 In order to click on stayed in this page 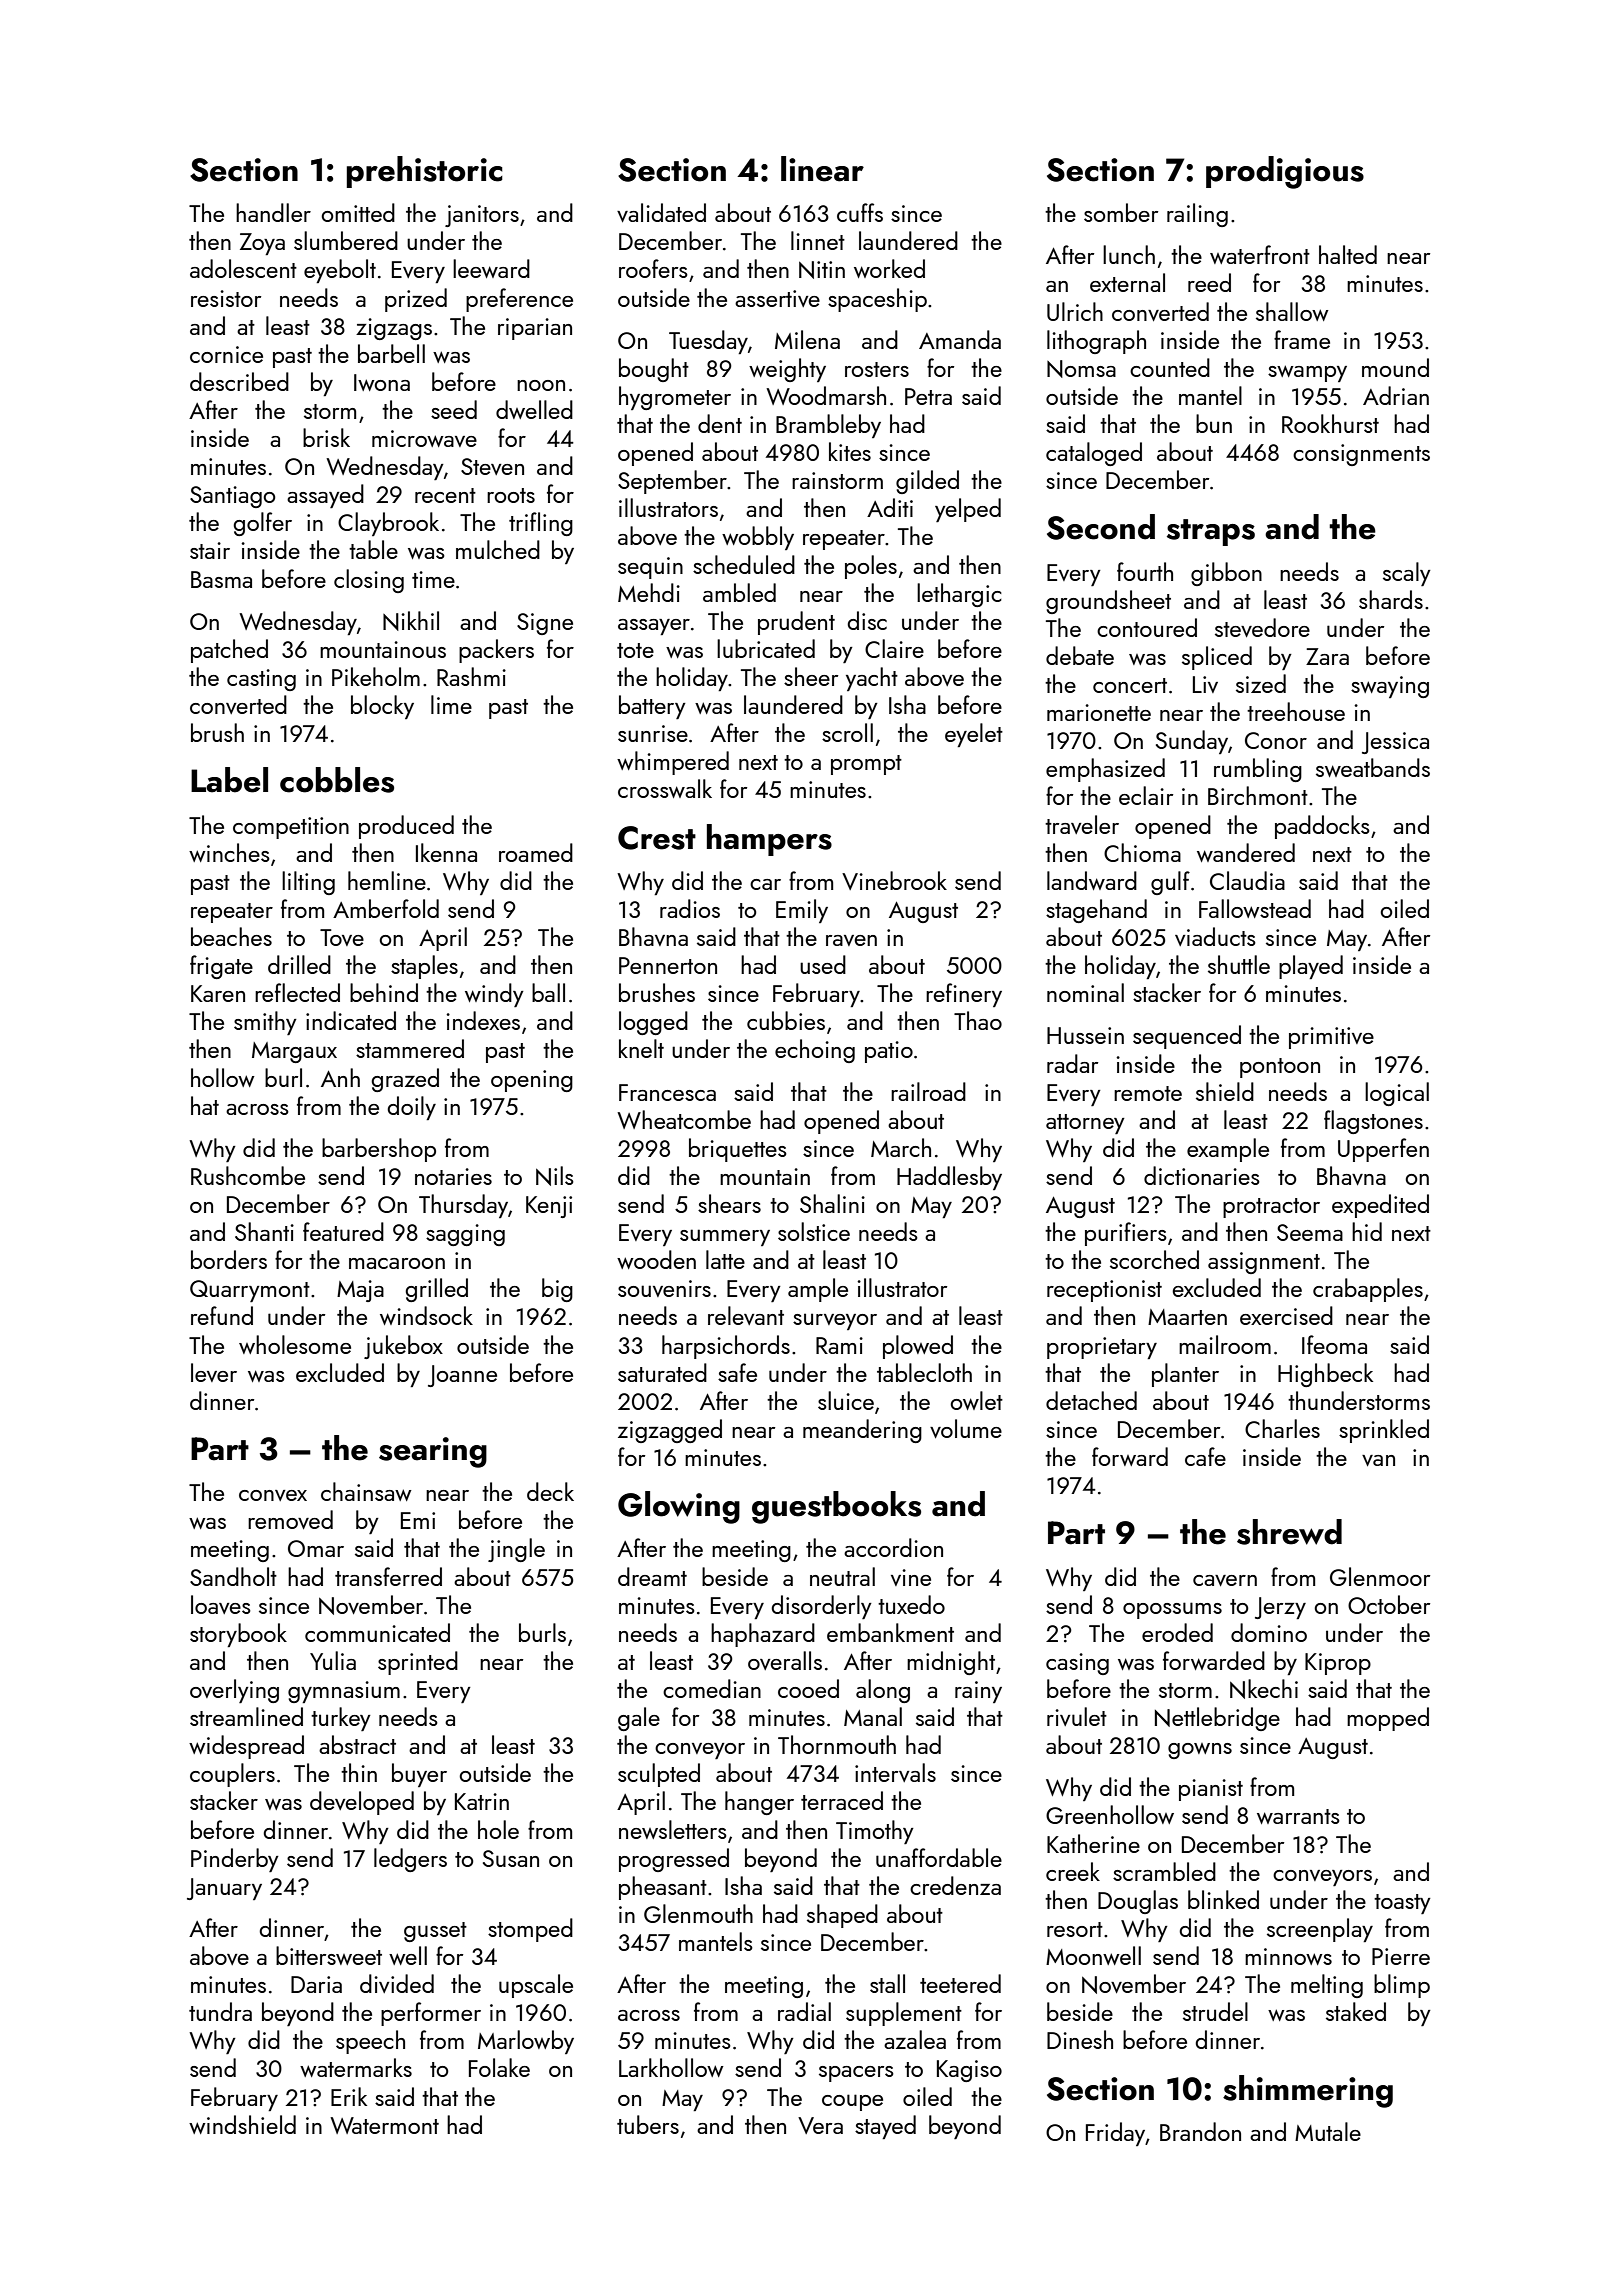, I will do `click(885, 2127)`.
